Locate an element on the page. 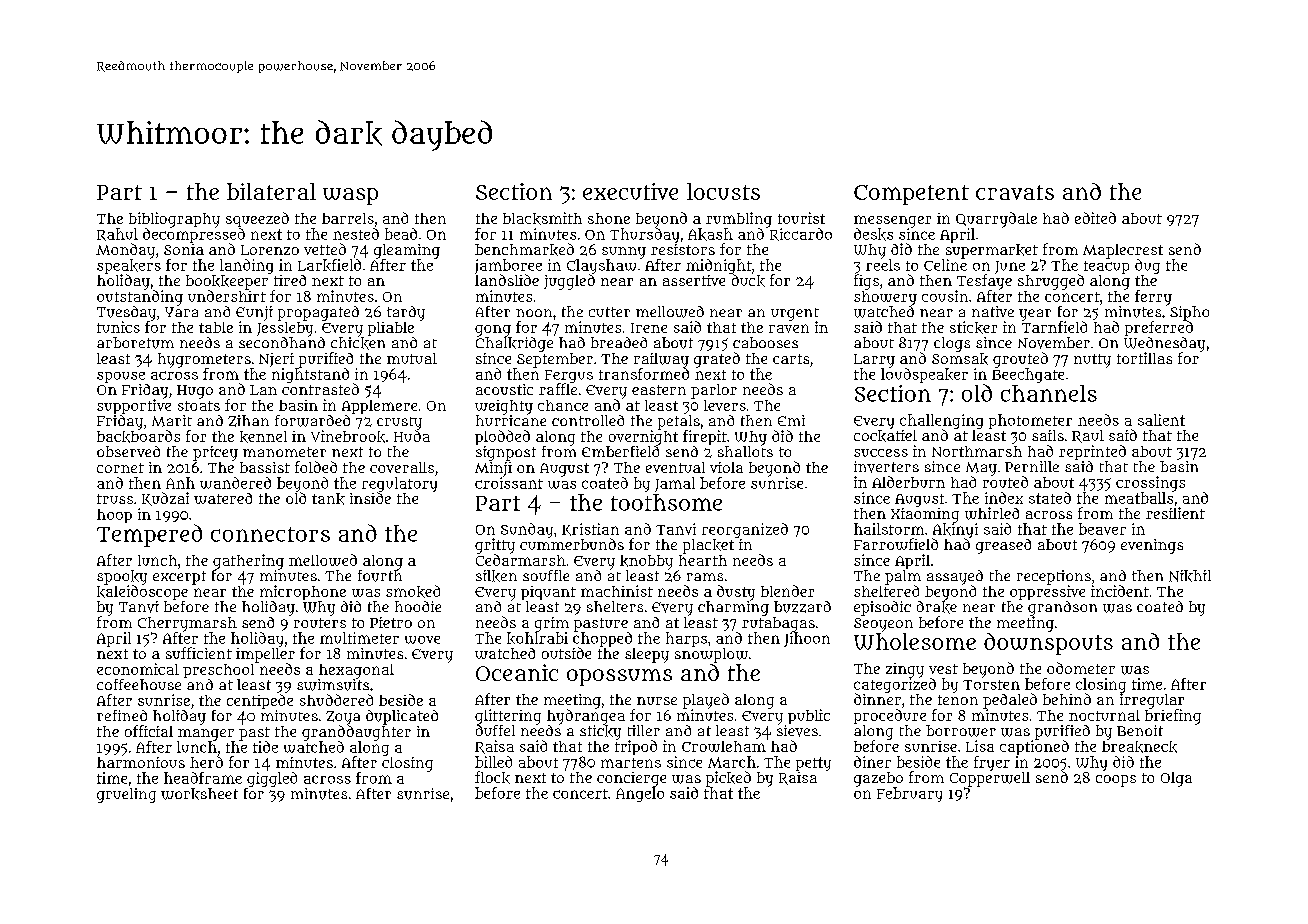 Image resolution: width=1308 pixels, height=924 pixels. executive is located at coordinates (630, 191).
